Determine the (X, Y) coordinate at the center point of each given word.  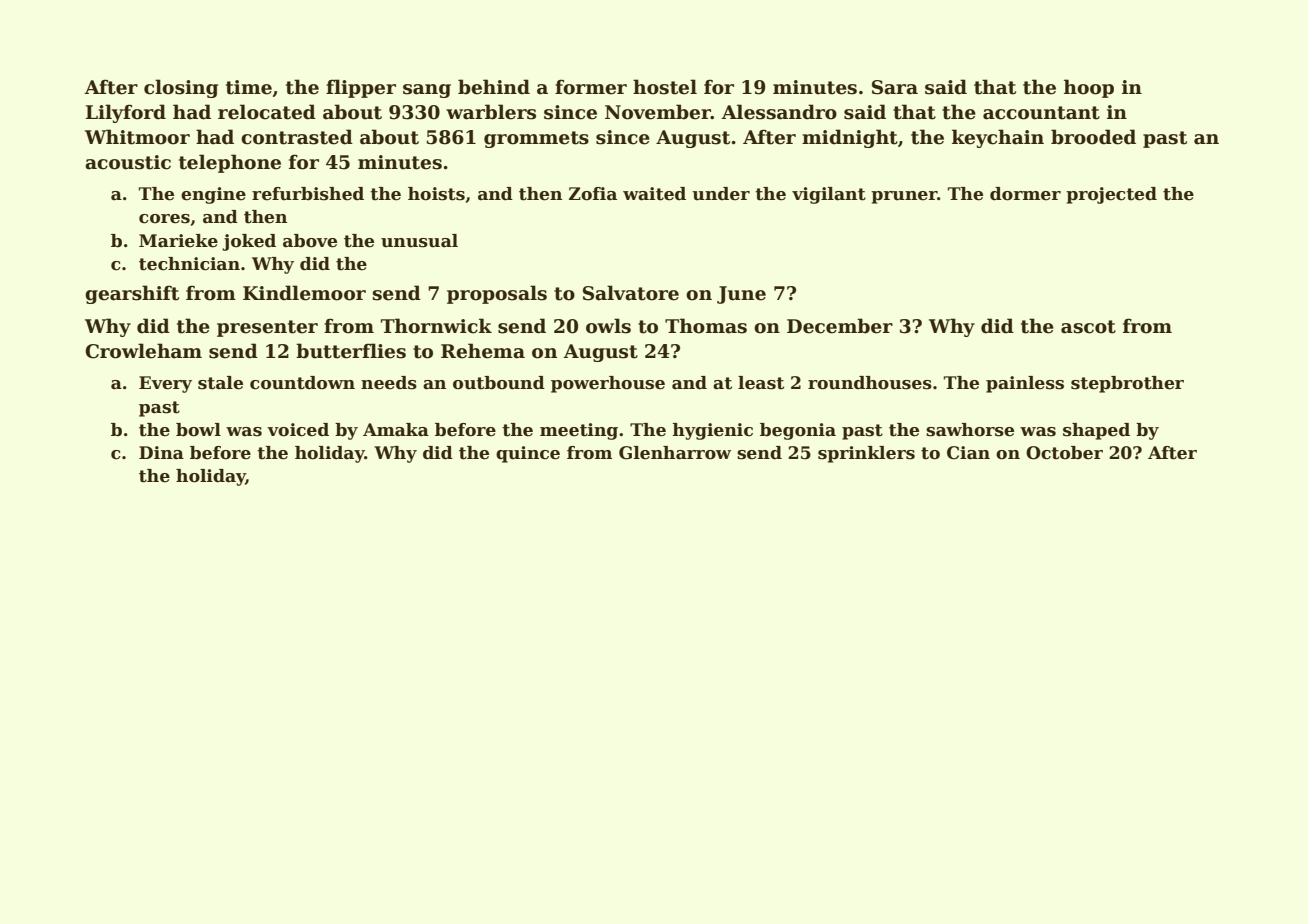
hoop (1089, 88)
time (249, 87)
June (741, 295)
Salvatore (631, 293)
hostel (665, 87)
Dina (161, 453)
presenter (267, 328)
